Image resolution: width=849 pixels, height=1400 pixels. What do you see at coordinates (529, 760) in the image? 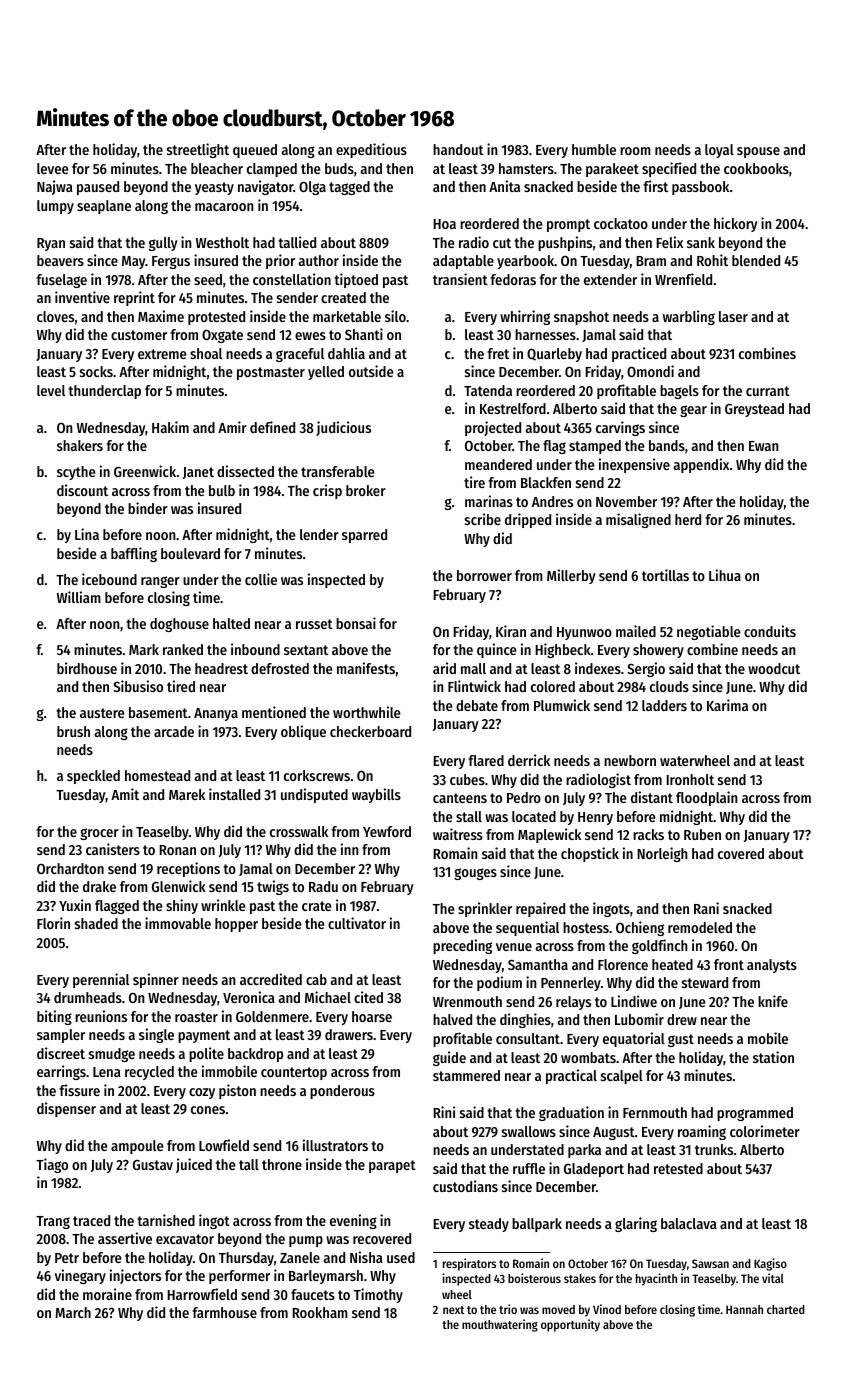
I see `derrick` at bounding box center [529, 760].
